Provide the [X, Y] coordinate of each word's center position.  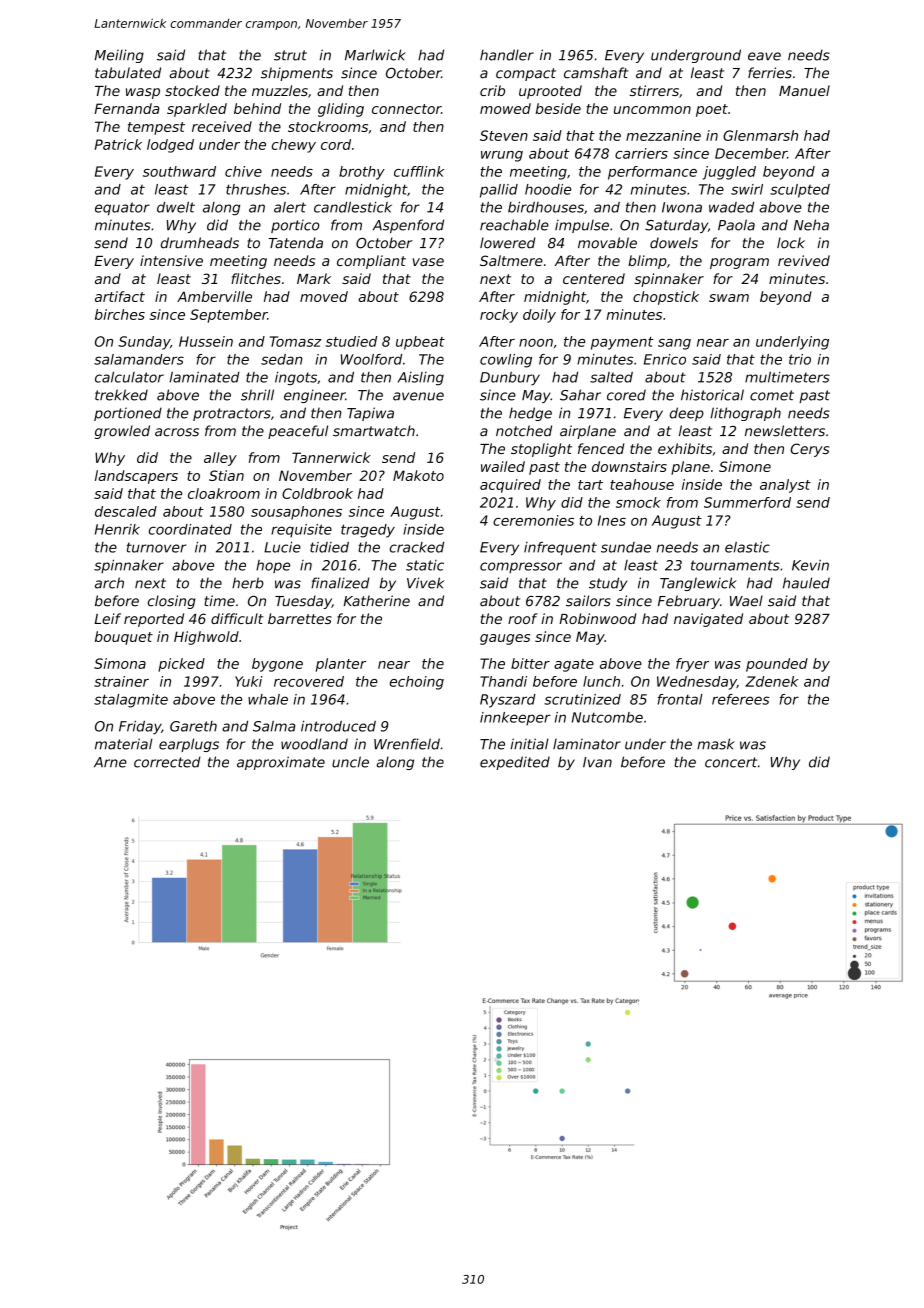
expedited [515, 763]
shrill [257, 395]
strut [290, 55]
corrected [167, 762]
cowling [506, 361]
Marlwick [375, 55]
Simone [745, 466]
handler [507, 55]
